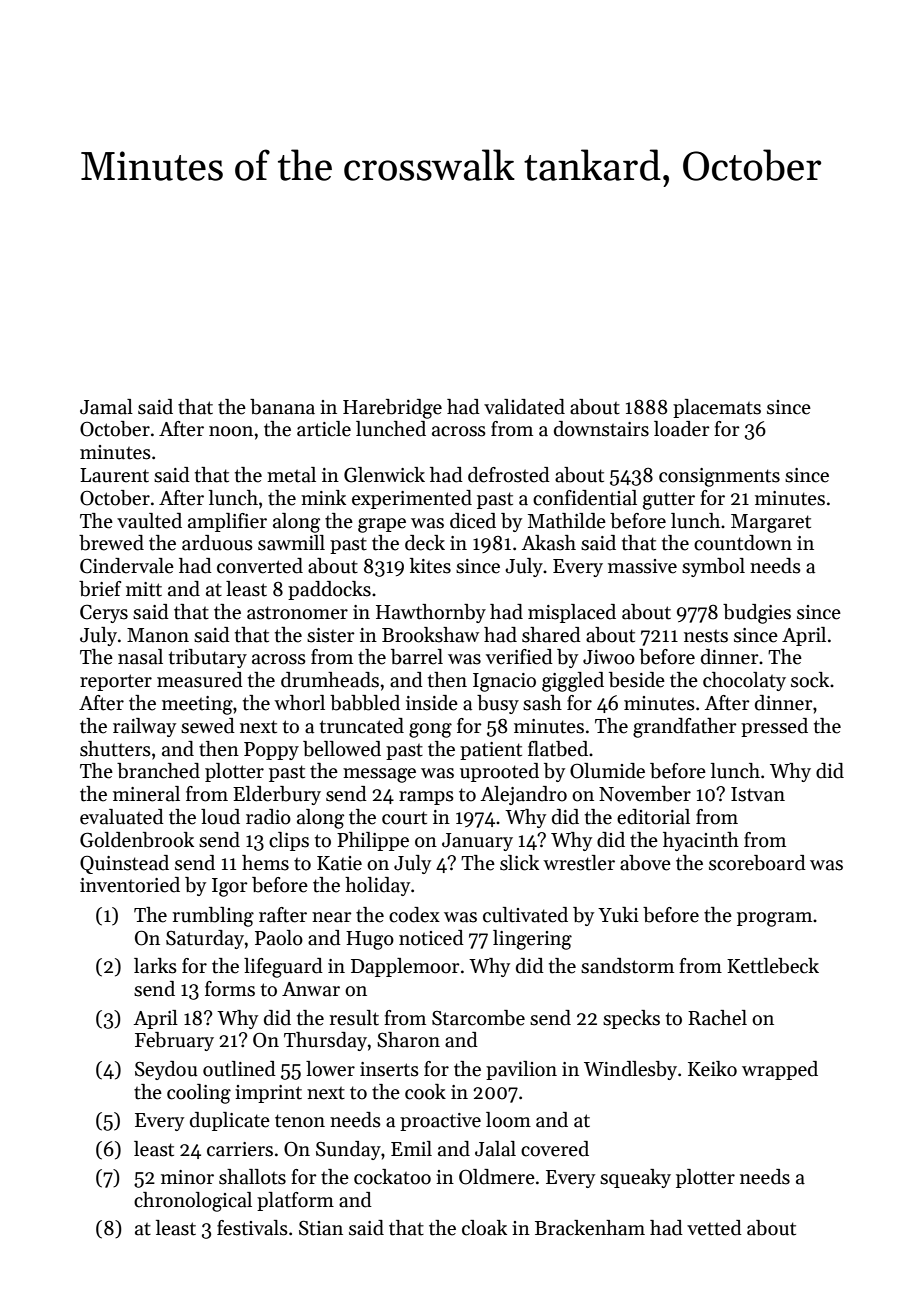 The image size is (924, 1311). What do you see at coordinates (431, 938) in the screenshot?
I see `noticed` at bounding box center [431, 938].
